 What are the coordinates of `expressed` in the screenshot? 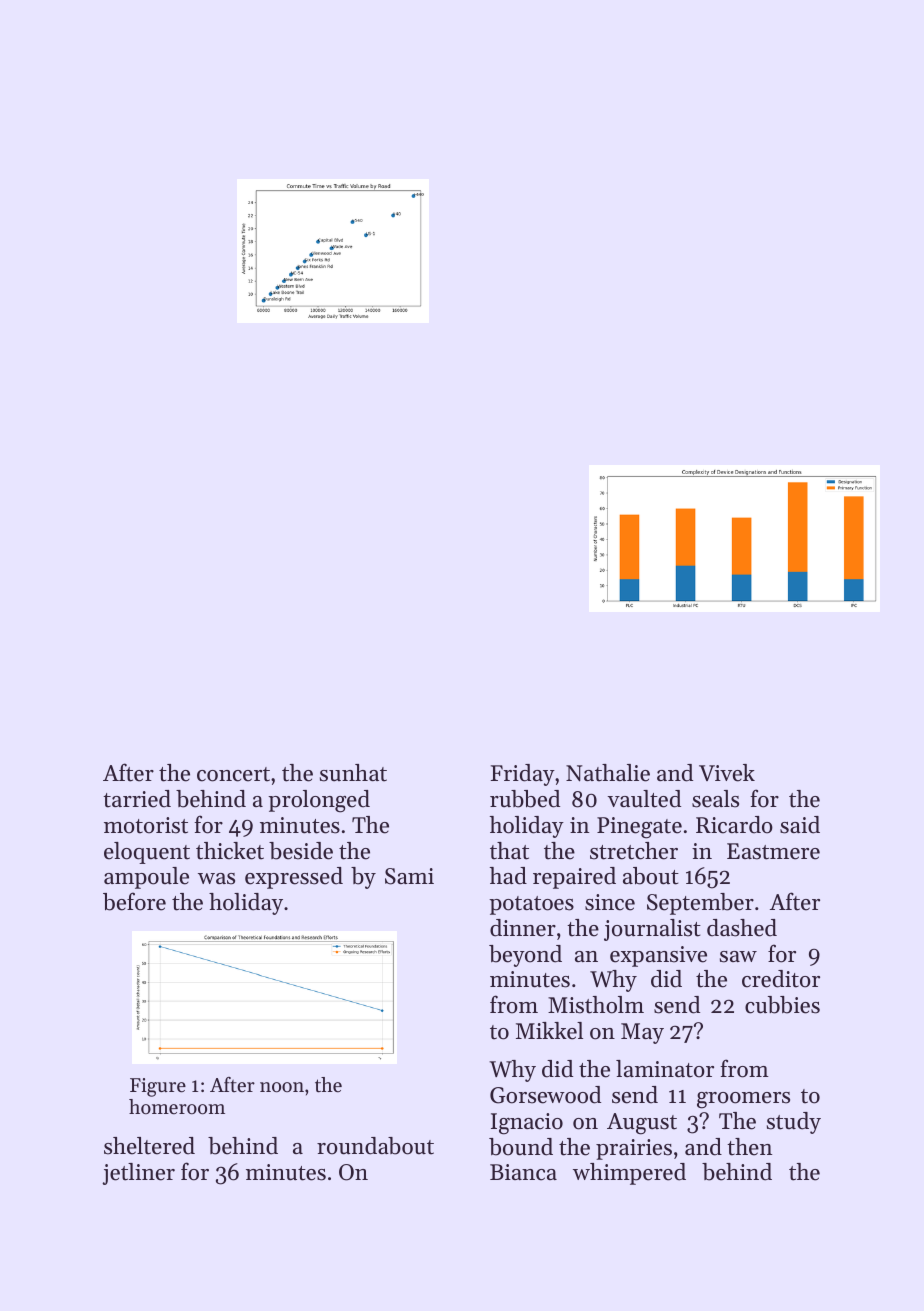 It's located at (294, 878).
